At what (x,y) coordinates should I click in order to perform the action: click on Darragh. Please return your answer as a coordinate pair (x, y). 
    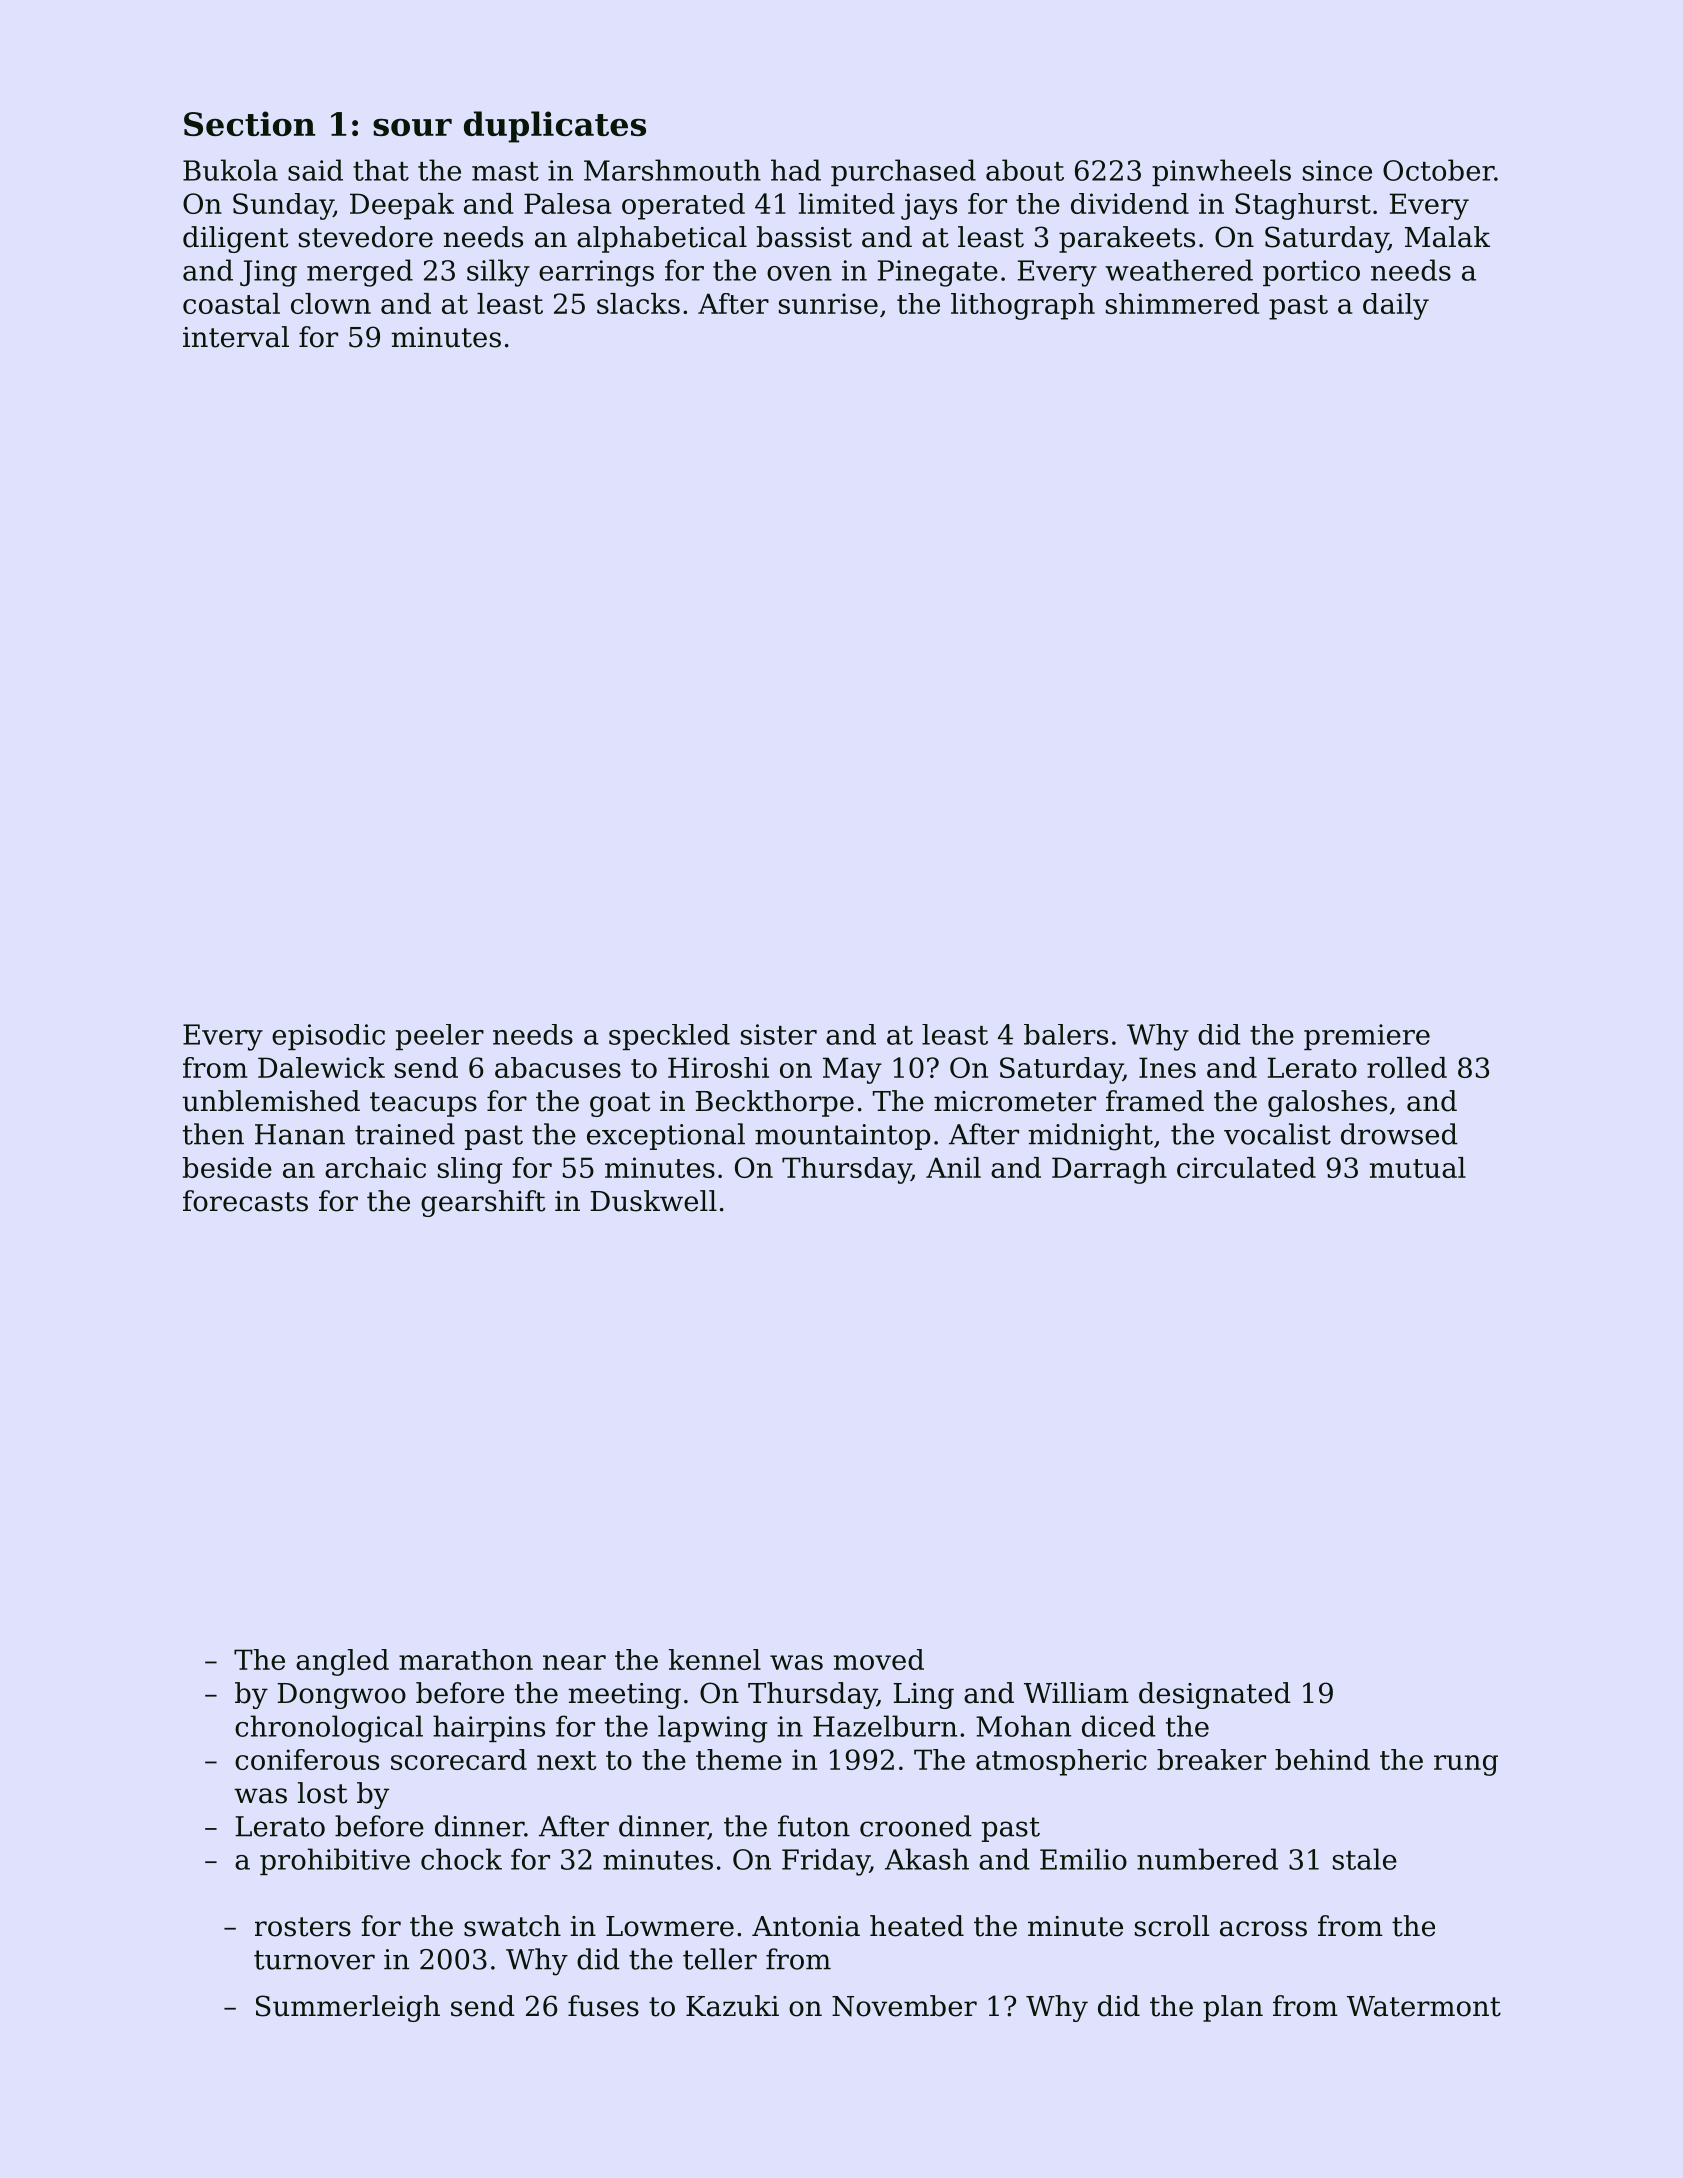
    Looking at the image, I should click on (1109, 1170).
